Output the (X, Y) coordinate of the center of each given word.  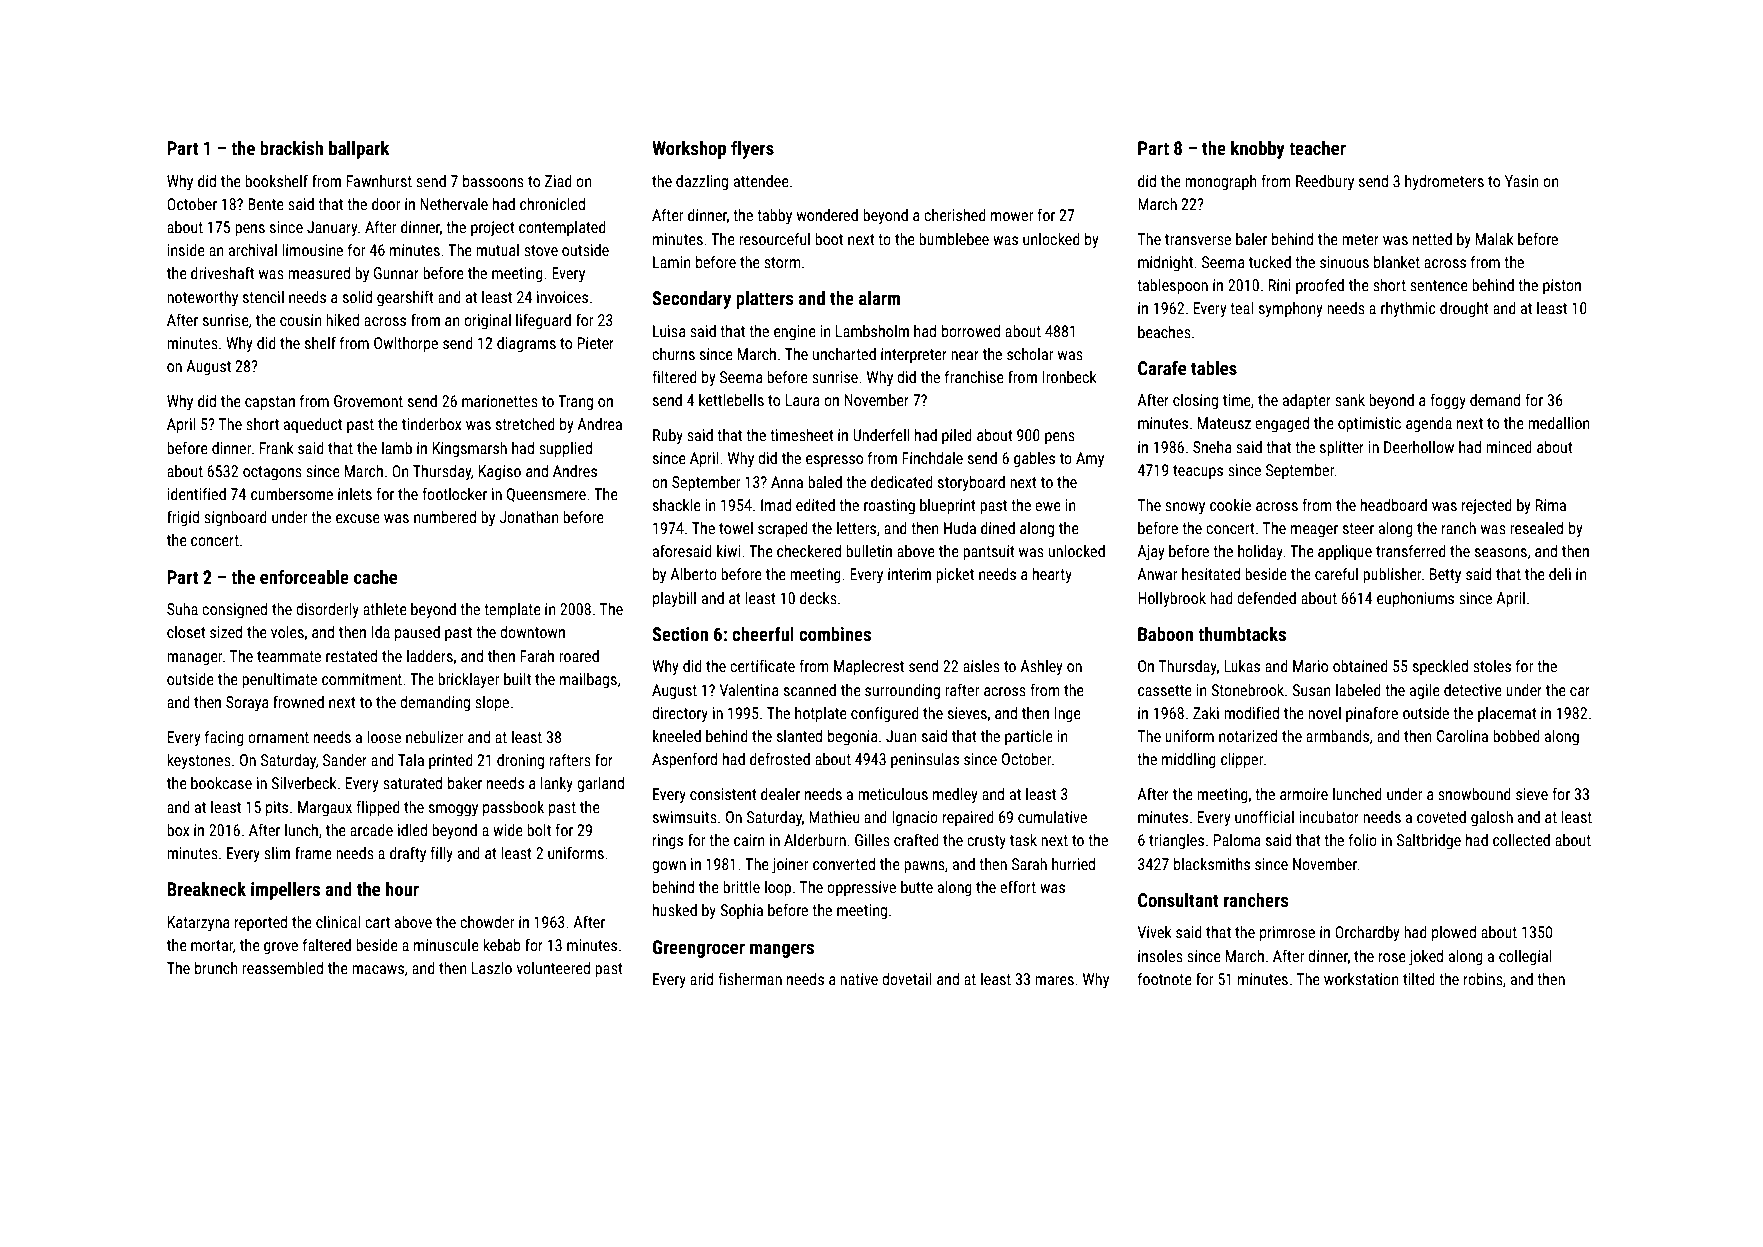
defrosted (780, 758)
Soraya (247, 703)
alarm (879, 298)
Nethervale (454, 204)
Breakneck (206, 889)
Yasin (1521, 181)
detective (1473, 690)
